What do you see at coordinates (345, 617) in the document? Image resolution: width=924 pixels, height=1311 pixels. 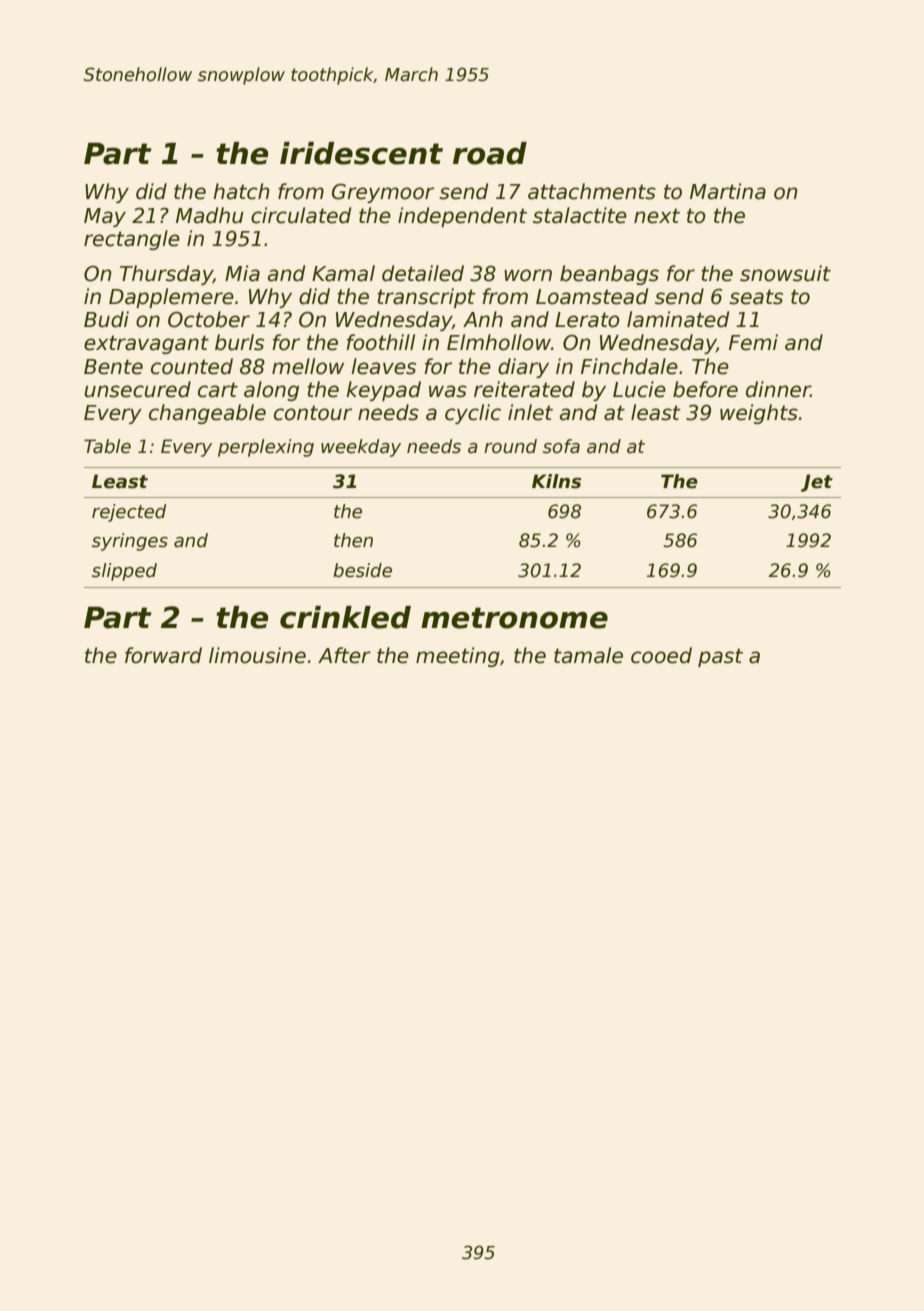 I see `crinkled` at bounding box center [345, 617].
